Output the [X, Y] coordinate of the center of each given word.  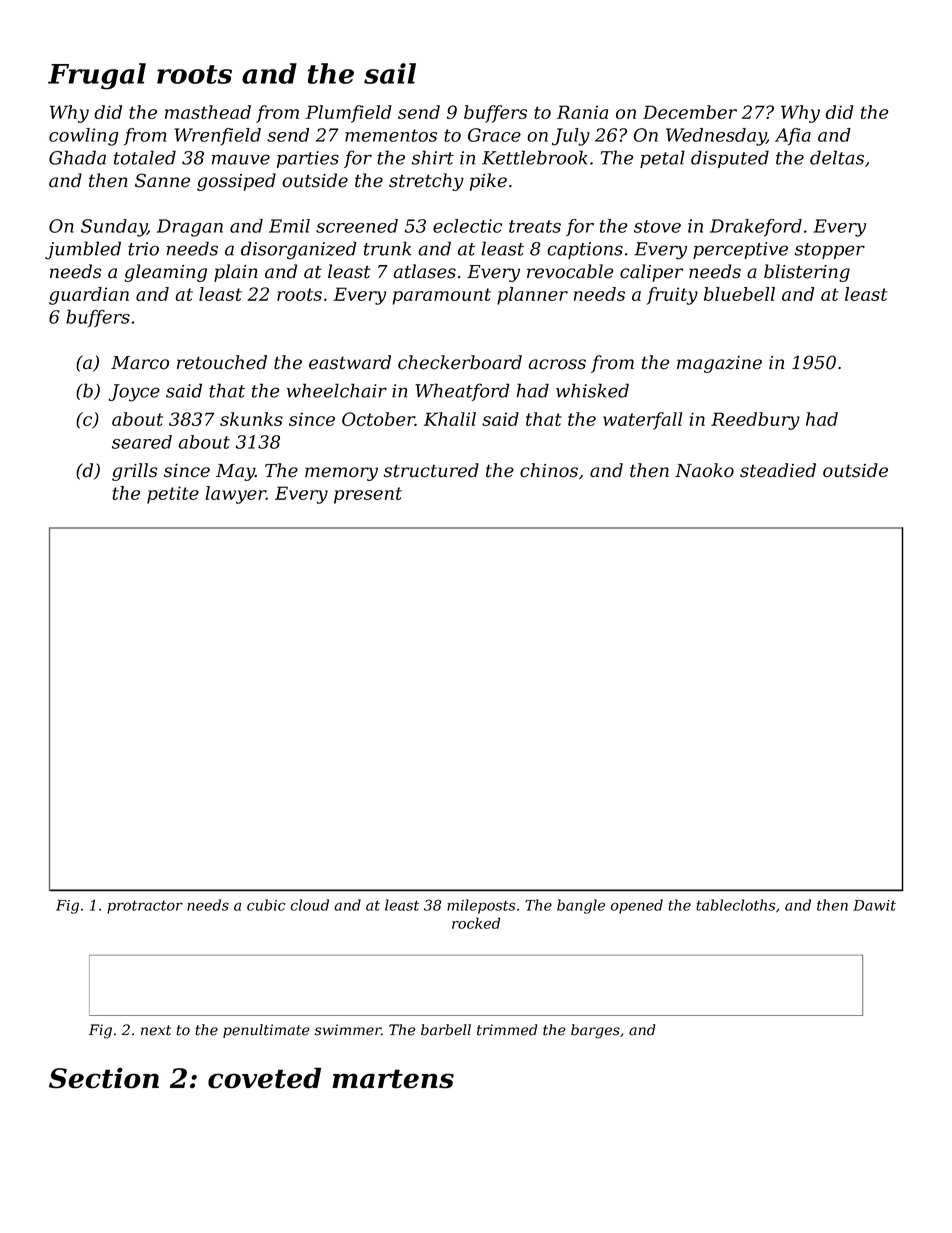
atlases [424, 271]
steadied [778, 470]
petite [173, 495]
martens [393, 1079]
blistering [807, 273]
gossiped [236, 182]
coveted [264, 1078]
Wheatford [462, 392]
